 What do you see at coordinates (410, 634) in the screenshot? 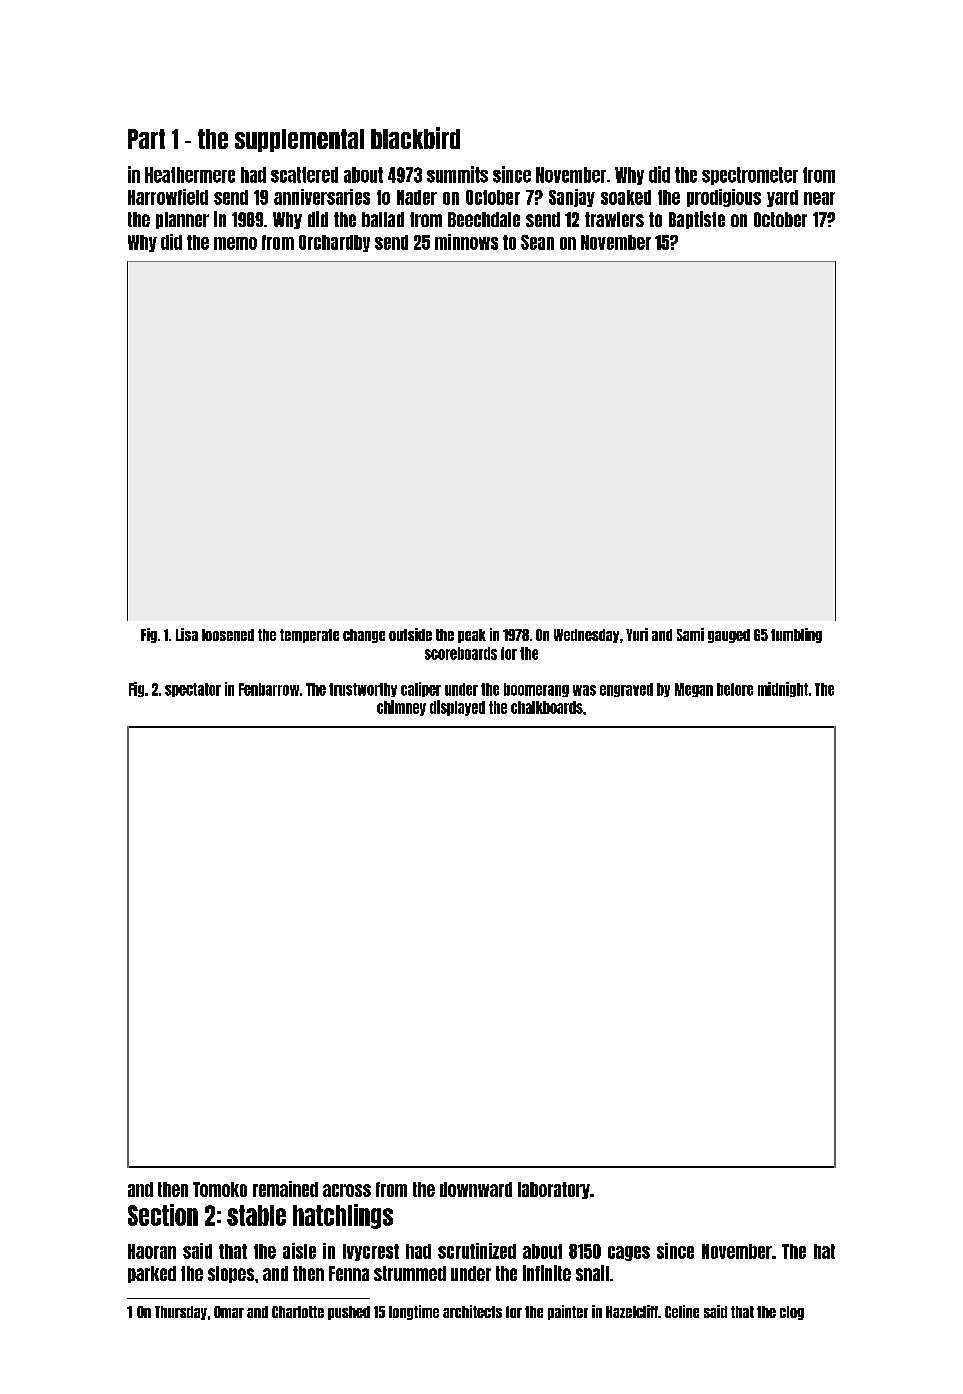
I see `outside` at bounding box center [410, 634].
